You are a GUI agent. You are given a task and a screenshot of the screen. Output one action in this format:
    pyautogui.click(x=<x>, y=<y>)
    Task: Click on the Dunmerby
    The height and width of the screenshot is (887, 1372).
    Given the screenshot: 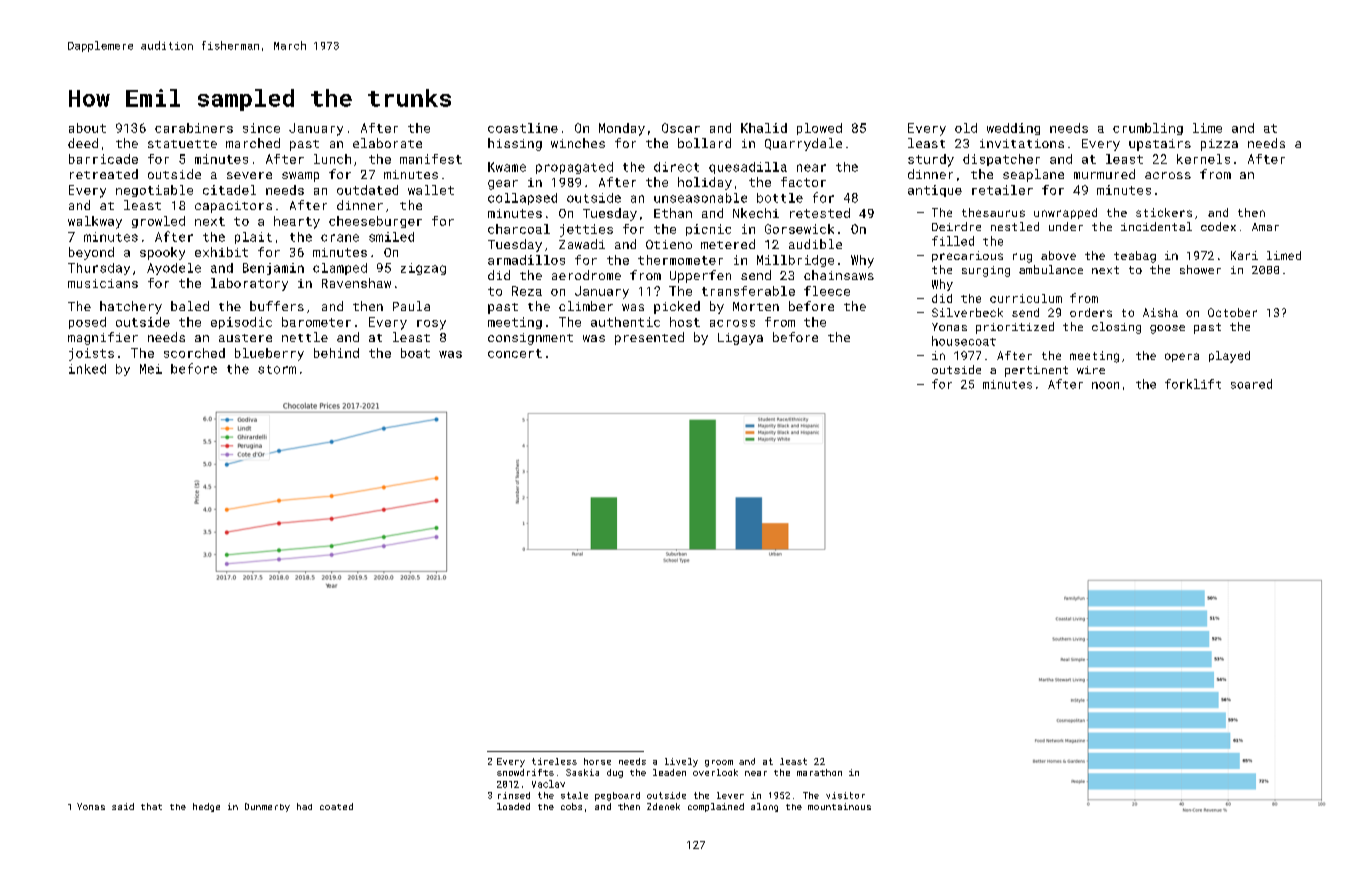 What is the action you would take?
    pyautogui.click(x=267, y=807)
